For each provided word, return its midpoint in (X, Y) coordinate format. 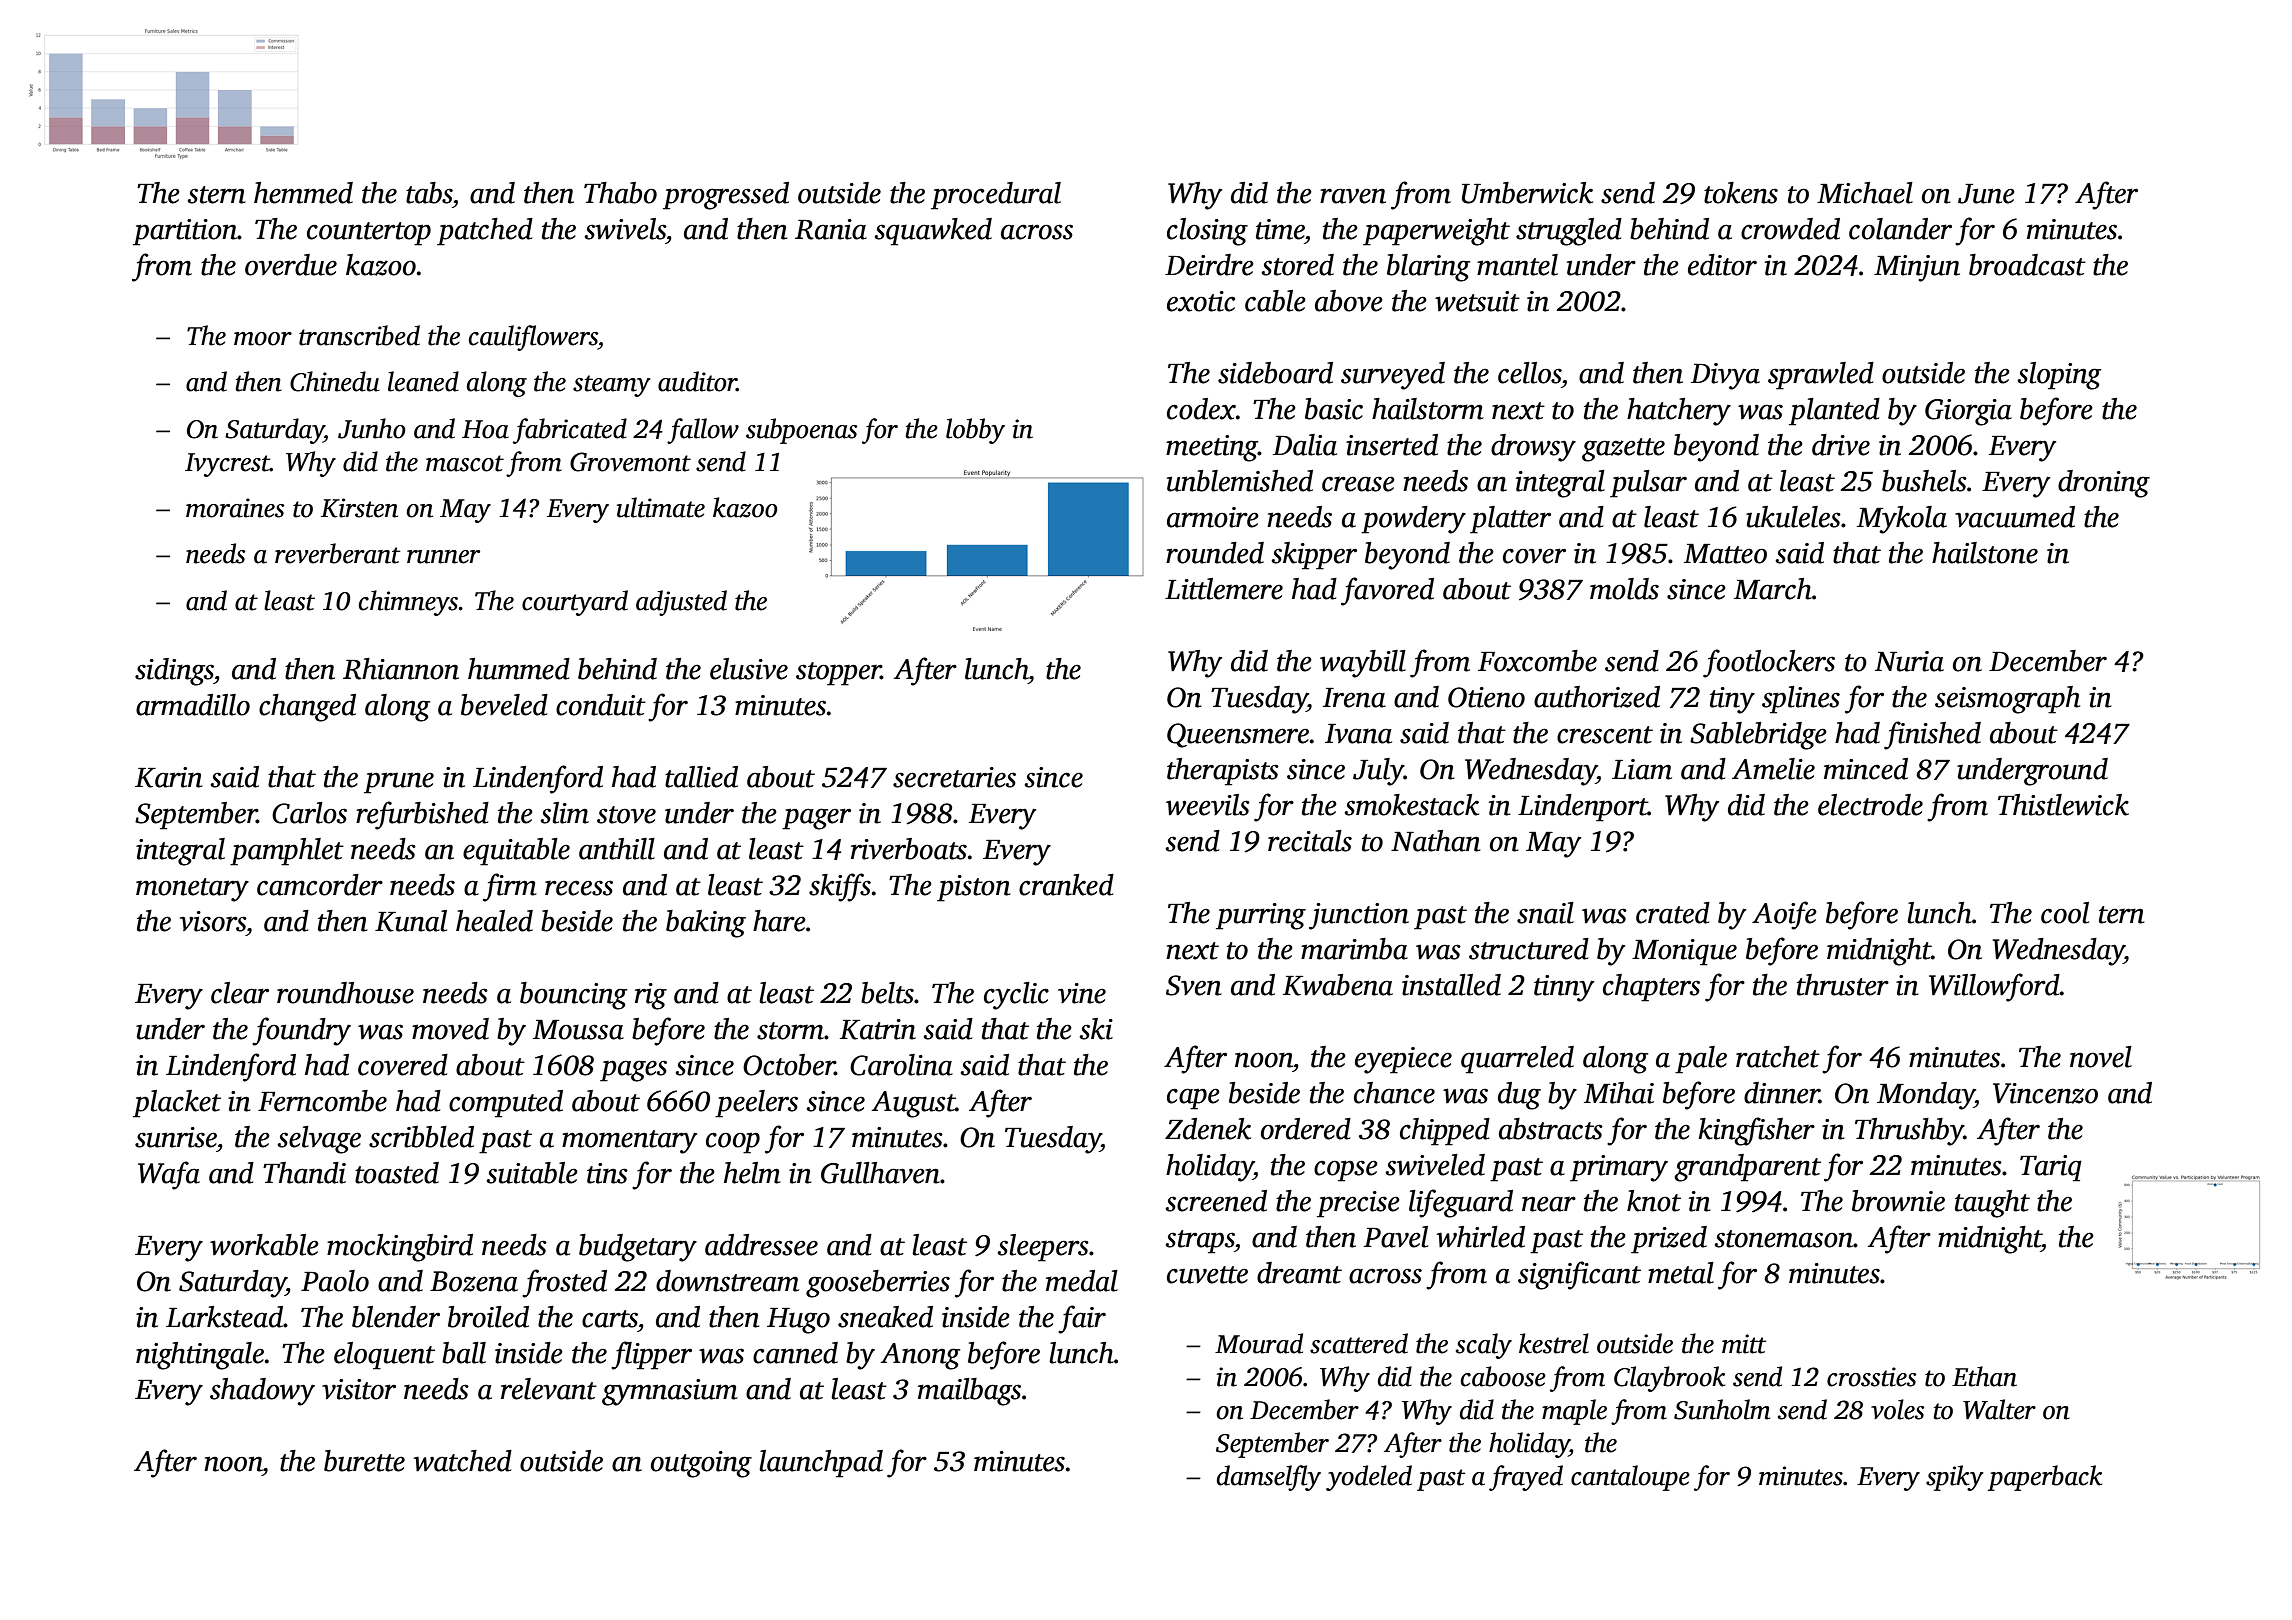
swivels (625, 229)
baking (706, 924)
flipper (651, 1355)
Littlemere (1224, 589)
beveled (504, 705)
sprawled (1821, 376)
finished (1932, 735)
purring (1261, 916)
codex (1201, 409)
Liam (1642, 769)
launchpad (821, 1464)
